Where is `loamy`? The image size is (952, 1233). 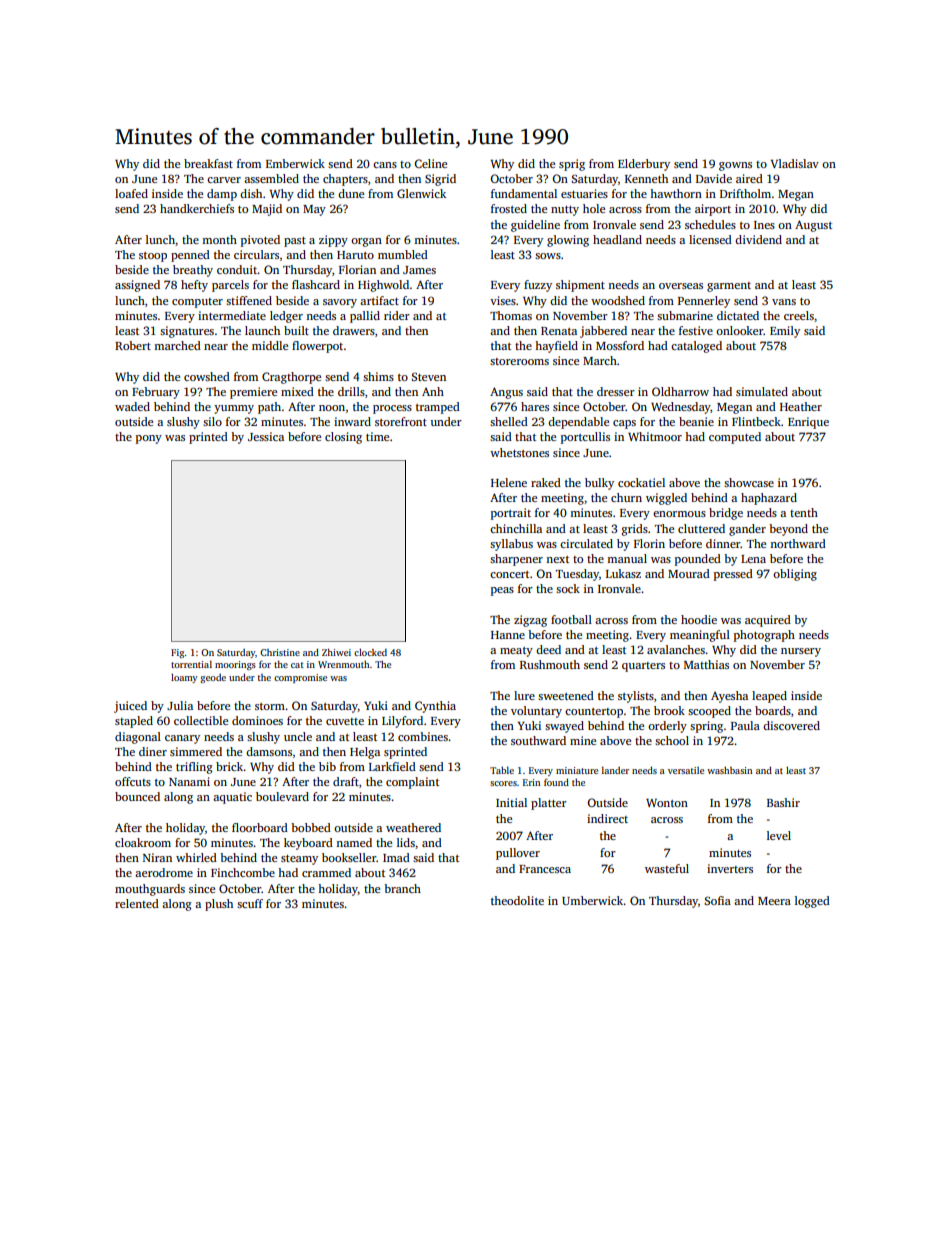 loamy is located at coordinates (184, 678).
